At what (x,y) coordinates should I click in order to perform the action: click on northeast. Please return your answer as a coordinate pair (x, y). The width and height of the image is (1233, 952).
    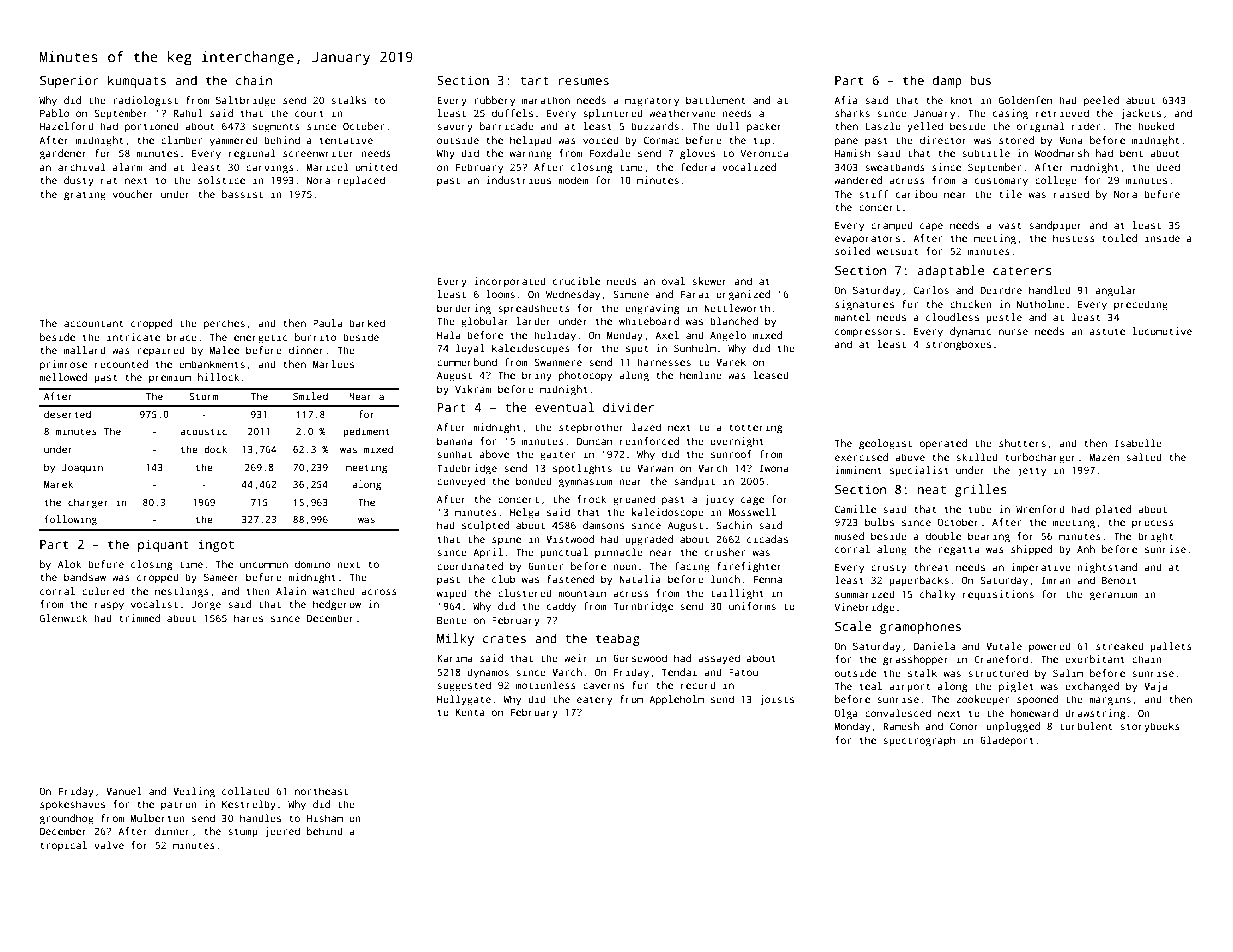
    Looking at the image, I should click on (321, 791).
